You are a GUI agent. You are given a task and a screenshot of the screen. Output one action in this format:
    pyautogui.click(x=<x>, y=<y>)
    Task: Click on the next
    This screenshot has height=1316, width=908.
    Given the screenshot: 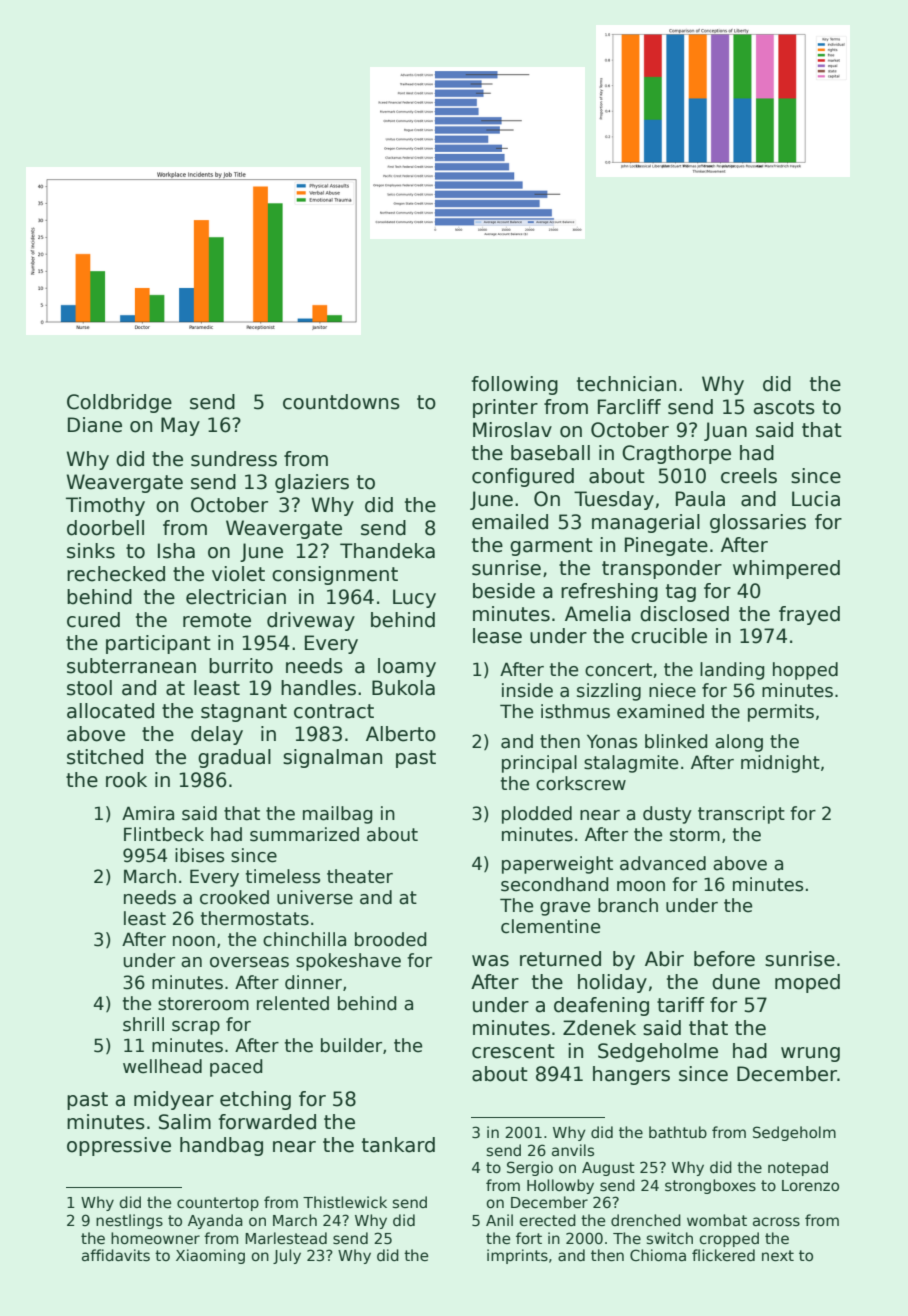 What is the action you would take?
    pyautogui.click(x=778, y=1255)
